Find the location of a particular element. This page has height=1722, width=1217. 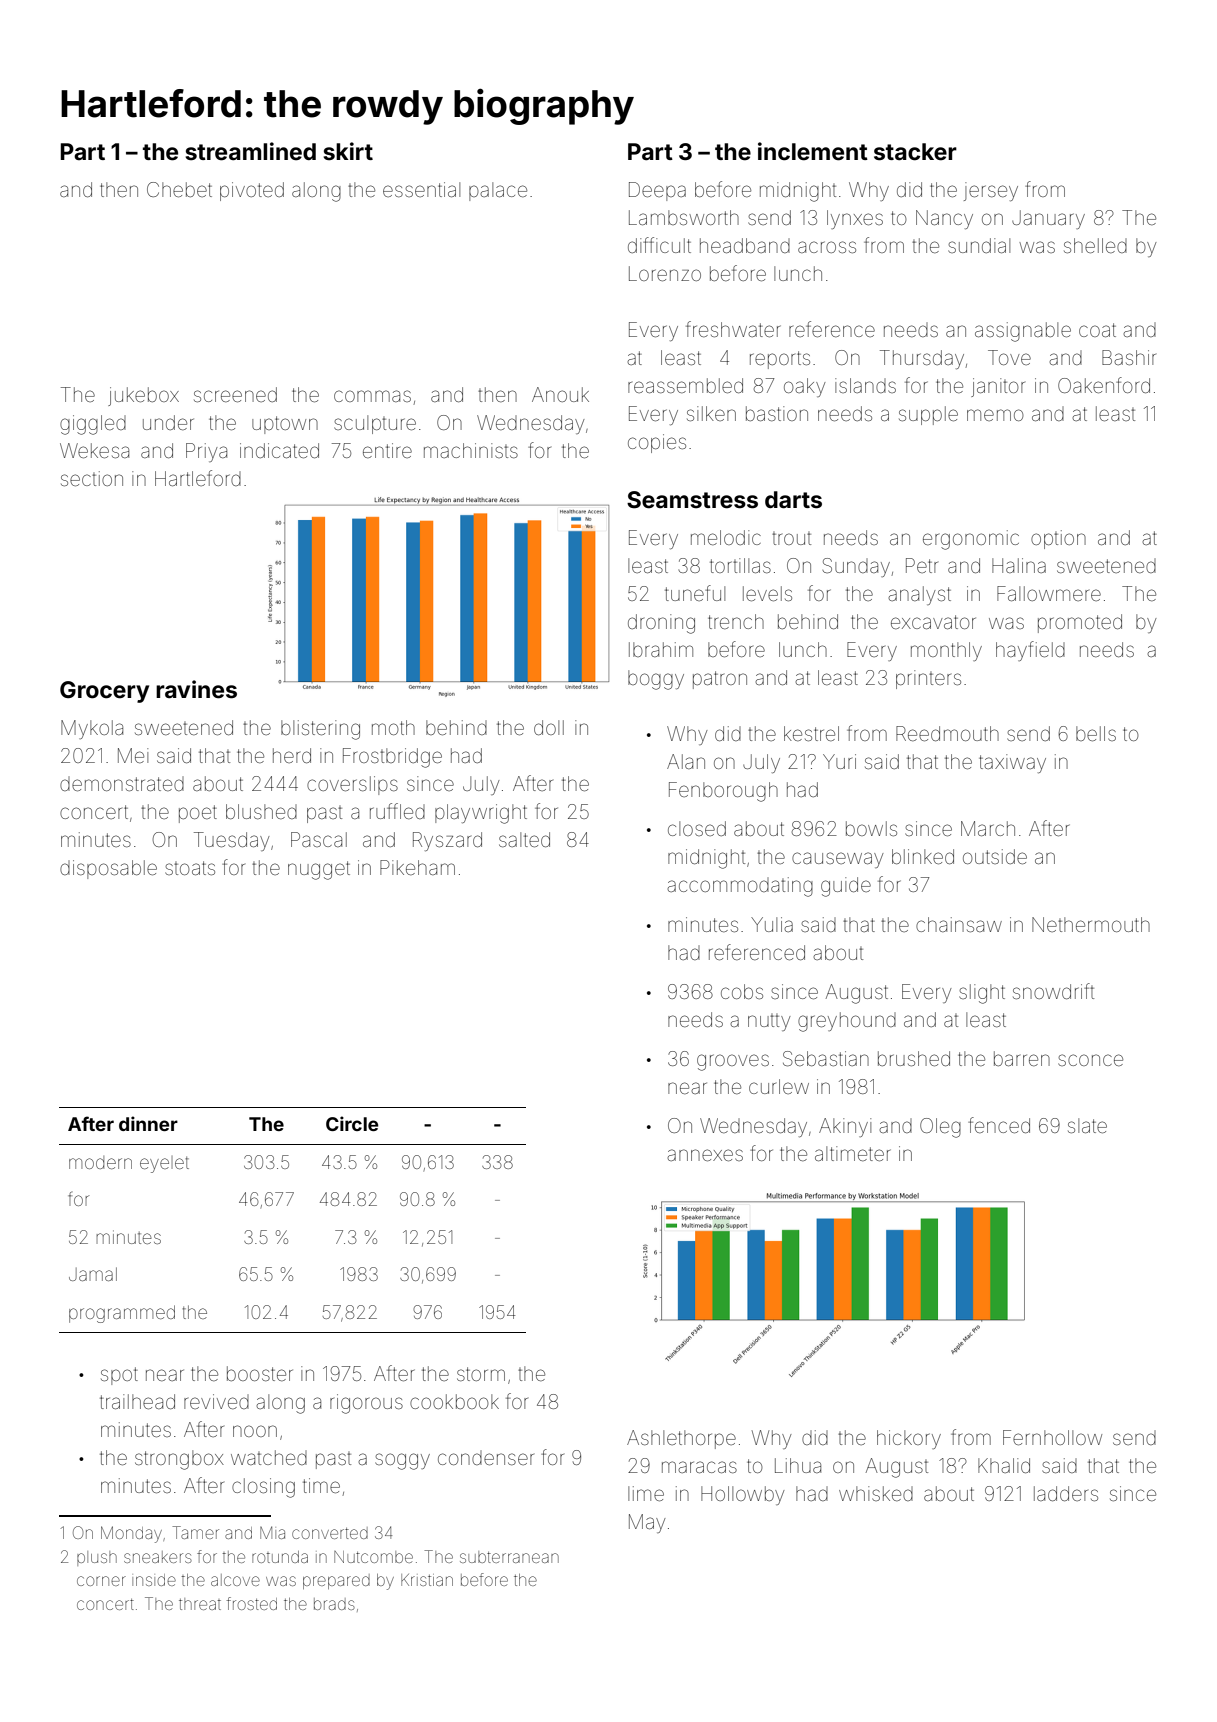

skirt is located at coordinates (348, 151).
